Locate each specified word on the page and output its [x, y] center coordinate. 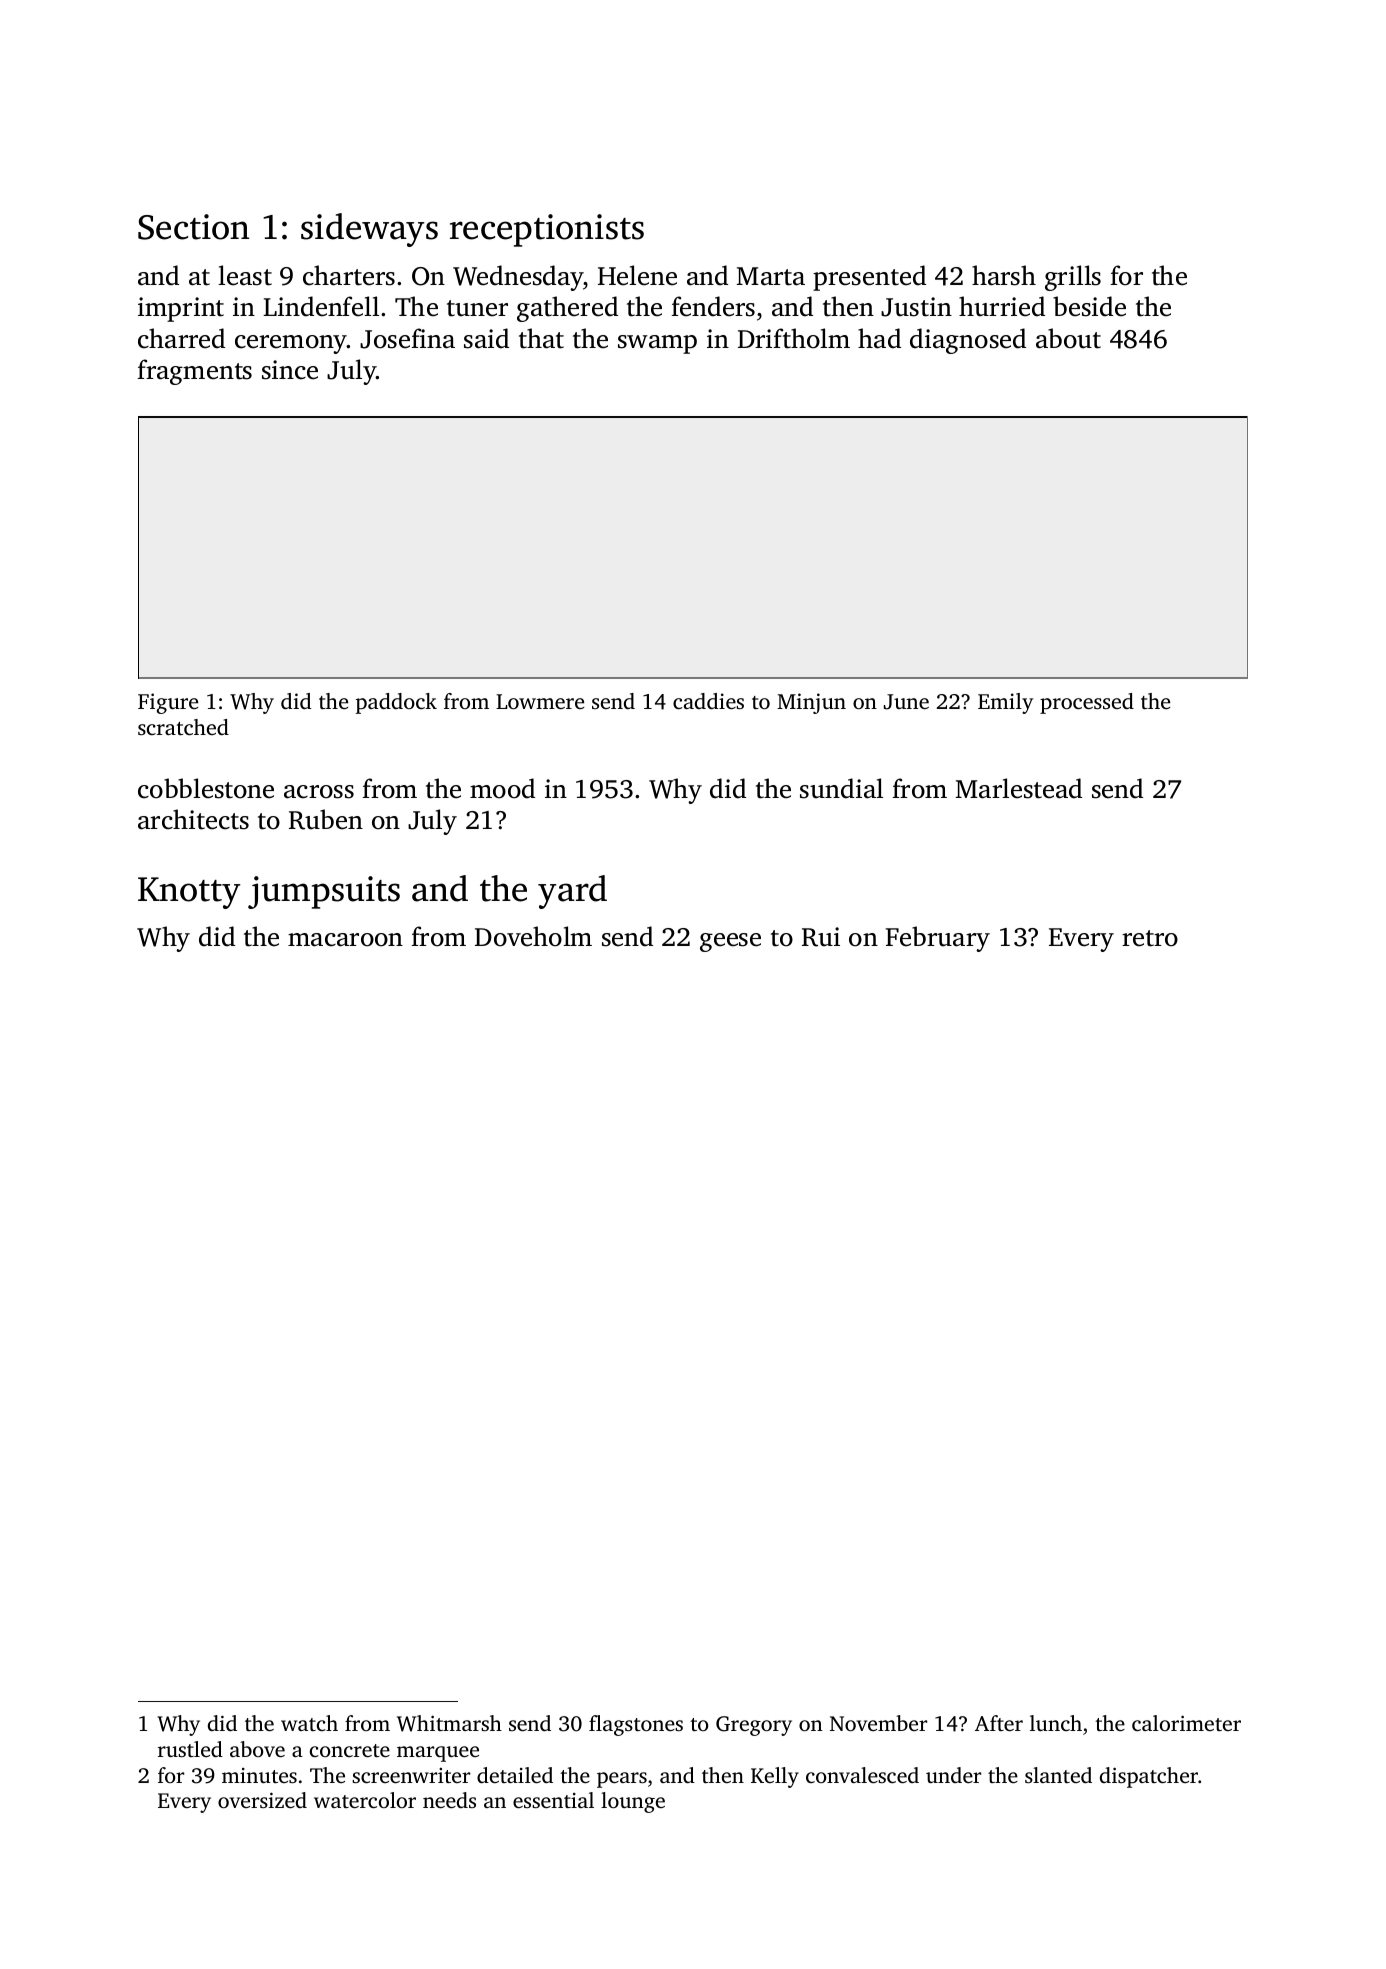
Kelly [775, 1777]
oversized [262, 1800]
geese [730, 942]
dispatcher [1149, 1777]
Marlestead [1019, 788]
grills [1073, 278]
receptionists [547, 230]
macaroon [345, 940]
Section [193, 227]
